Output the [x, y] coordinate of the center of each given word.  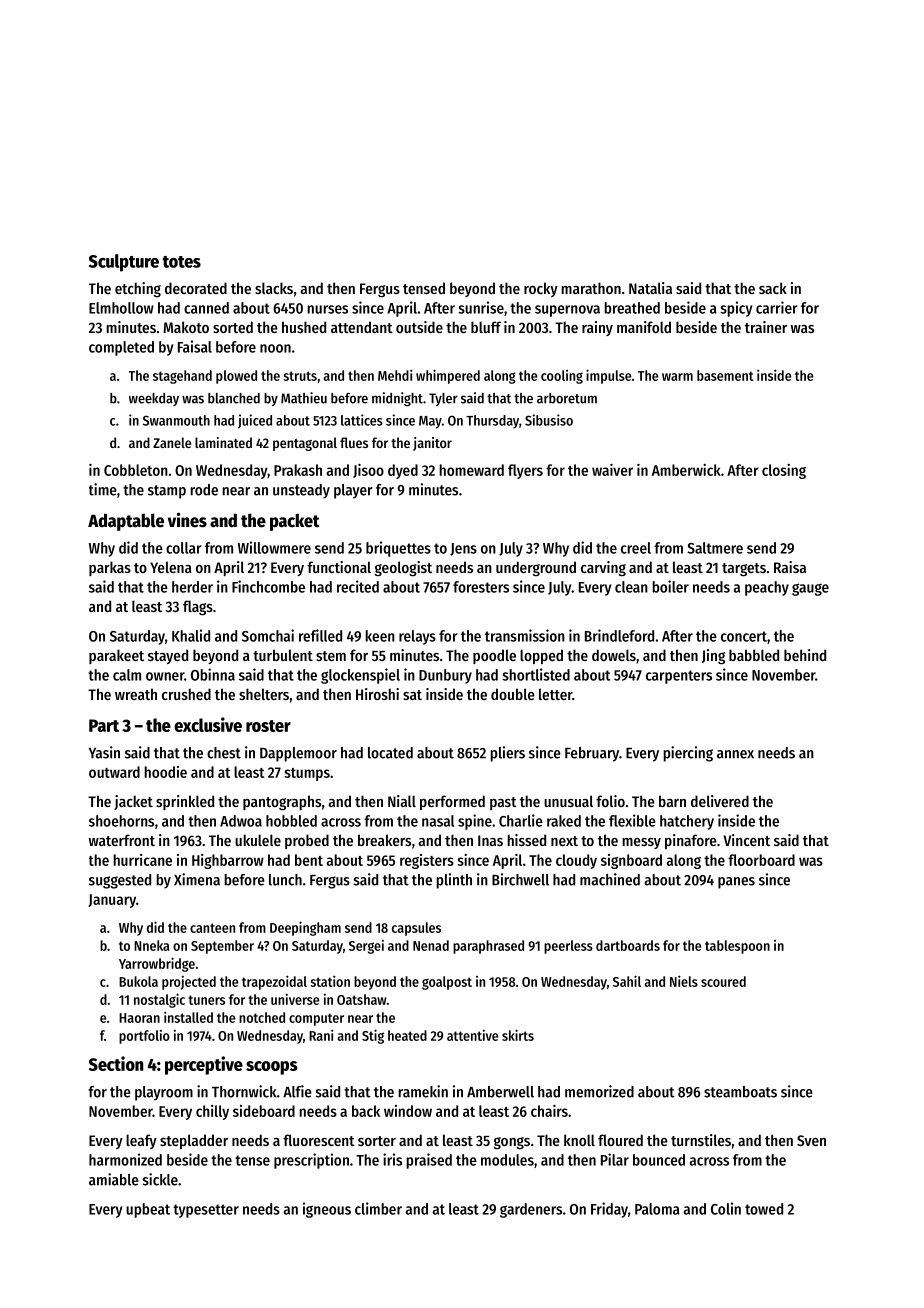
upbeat [148, 1210]
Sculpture [124, 263]
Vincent [746, 840]
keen [380, 636]
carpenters [679, 677]
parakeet [116, 656]
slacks [274, 288]
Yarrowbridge [157, 964]
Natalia [650, 288]
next [564, 841]
